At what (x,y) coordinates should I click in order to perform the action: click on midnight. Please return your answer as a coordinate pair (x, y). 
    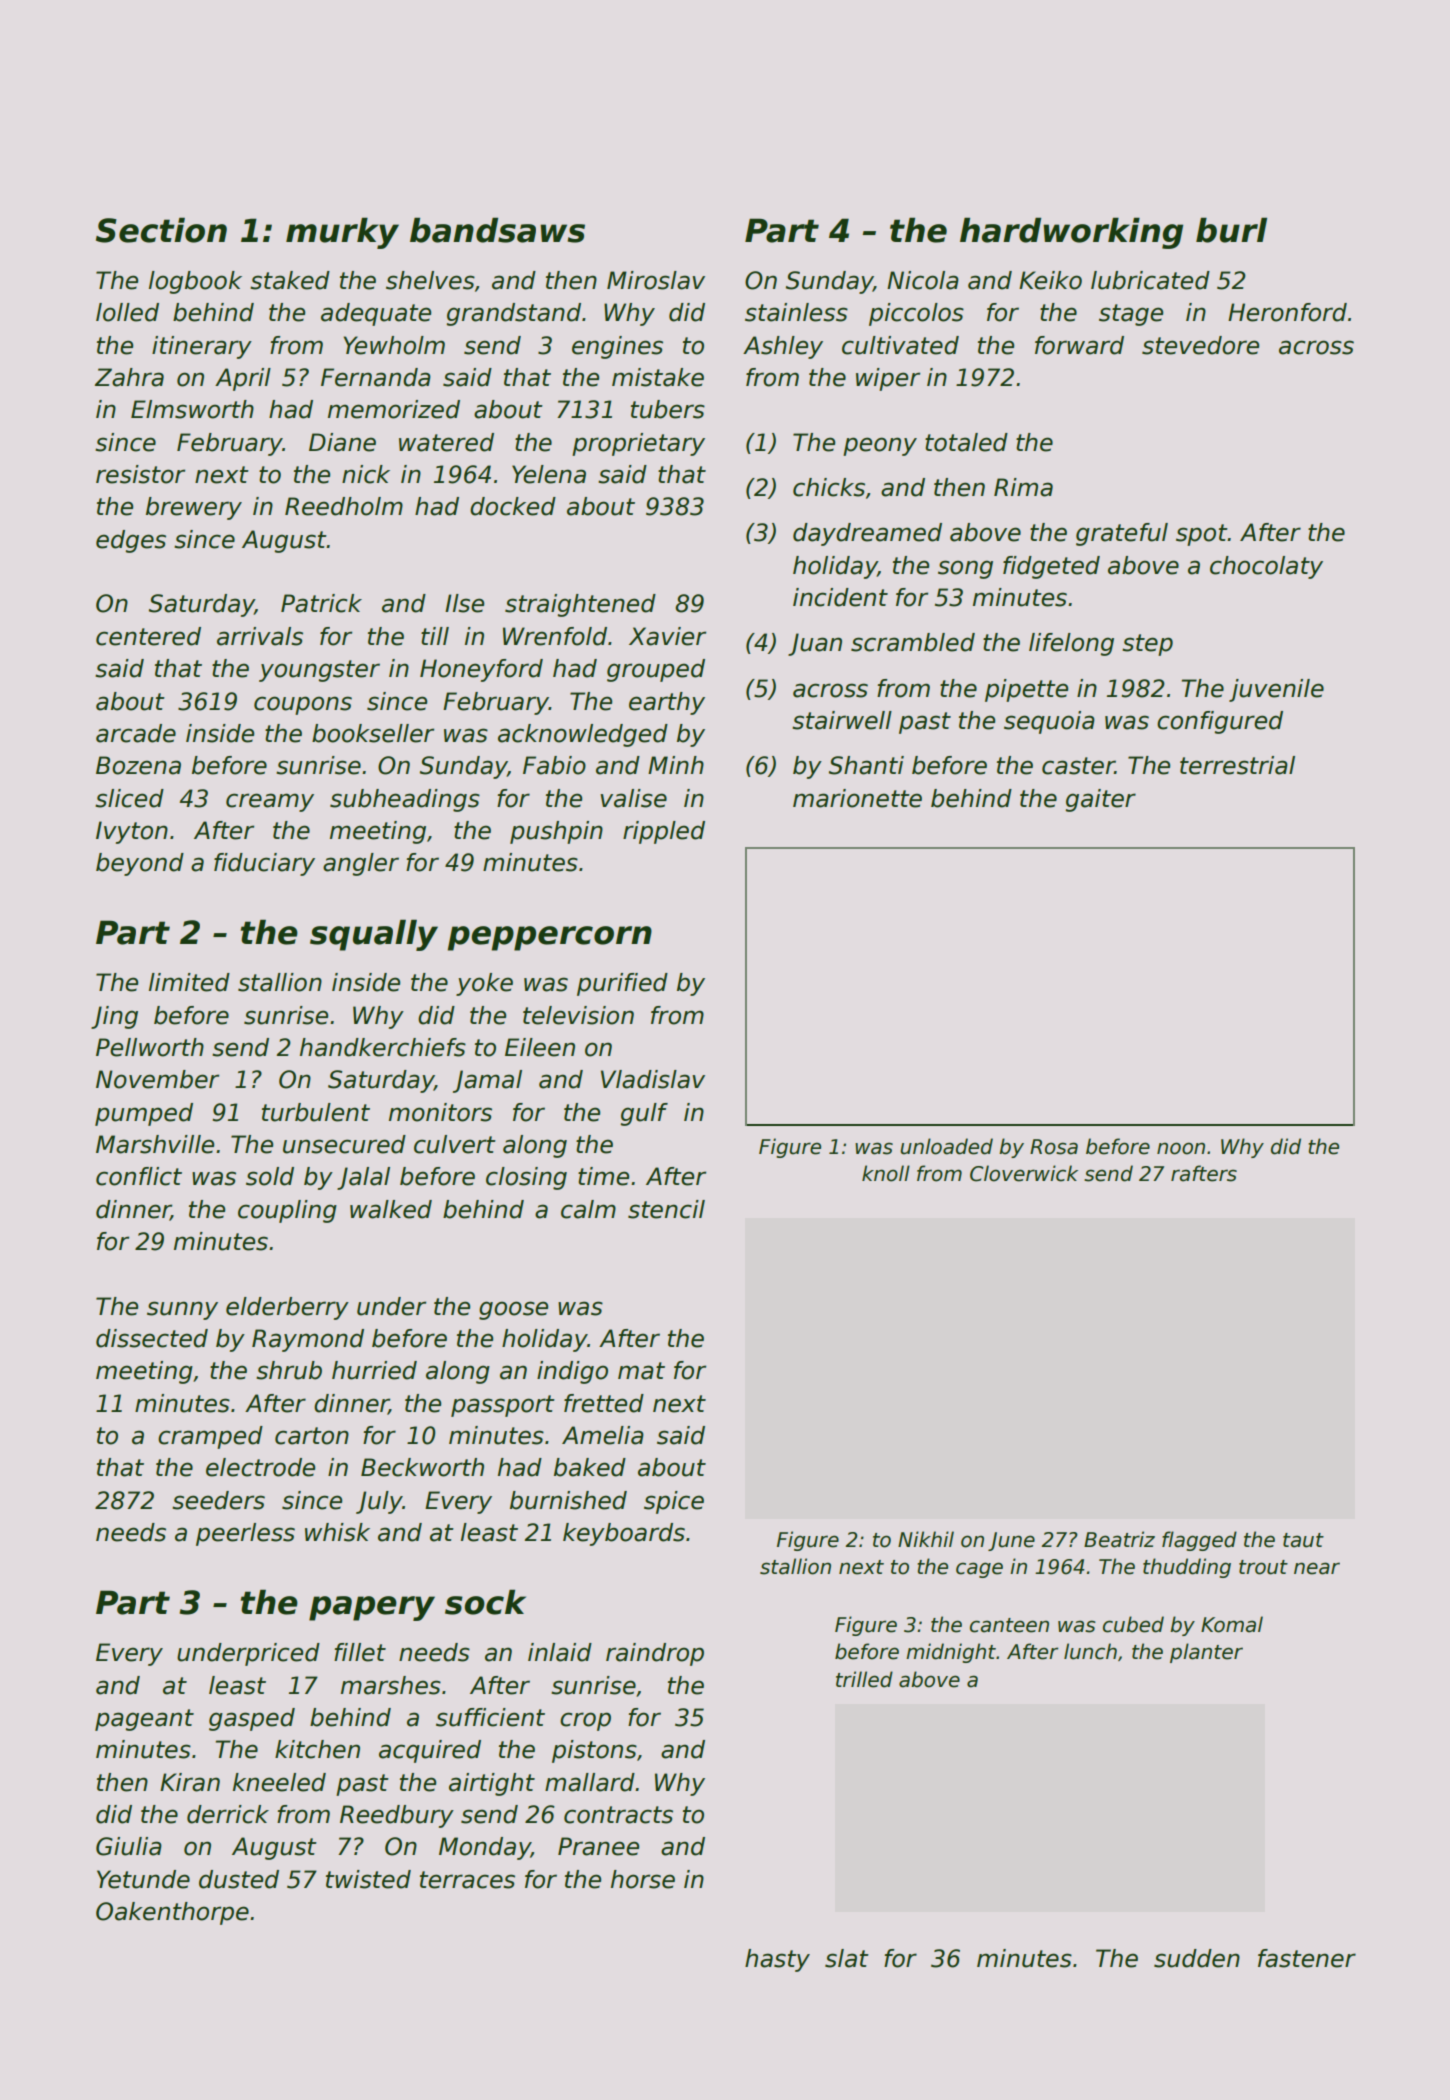
    Looking at the image, I should click on (951, 1653).
